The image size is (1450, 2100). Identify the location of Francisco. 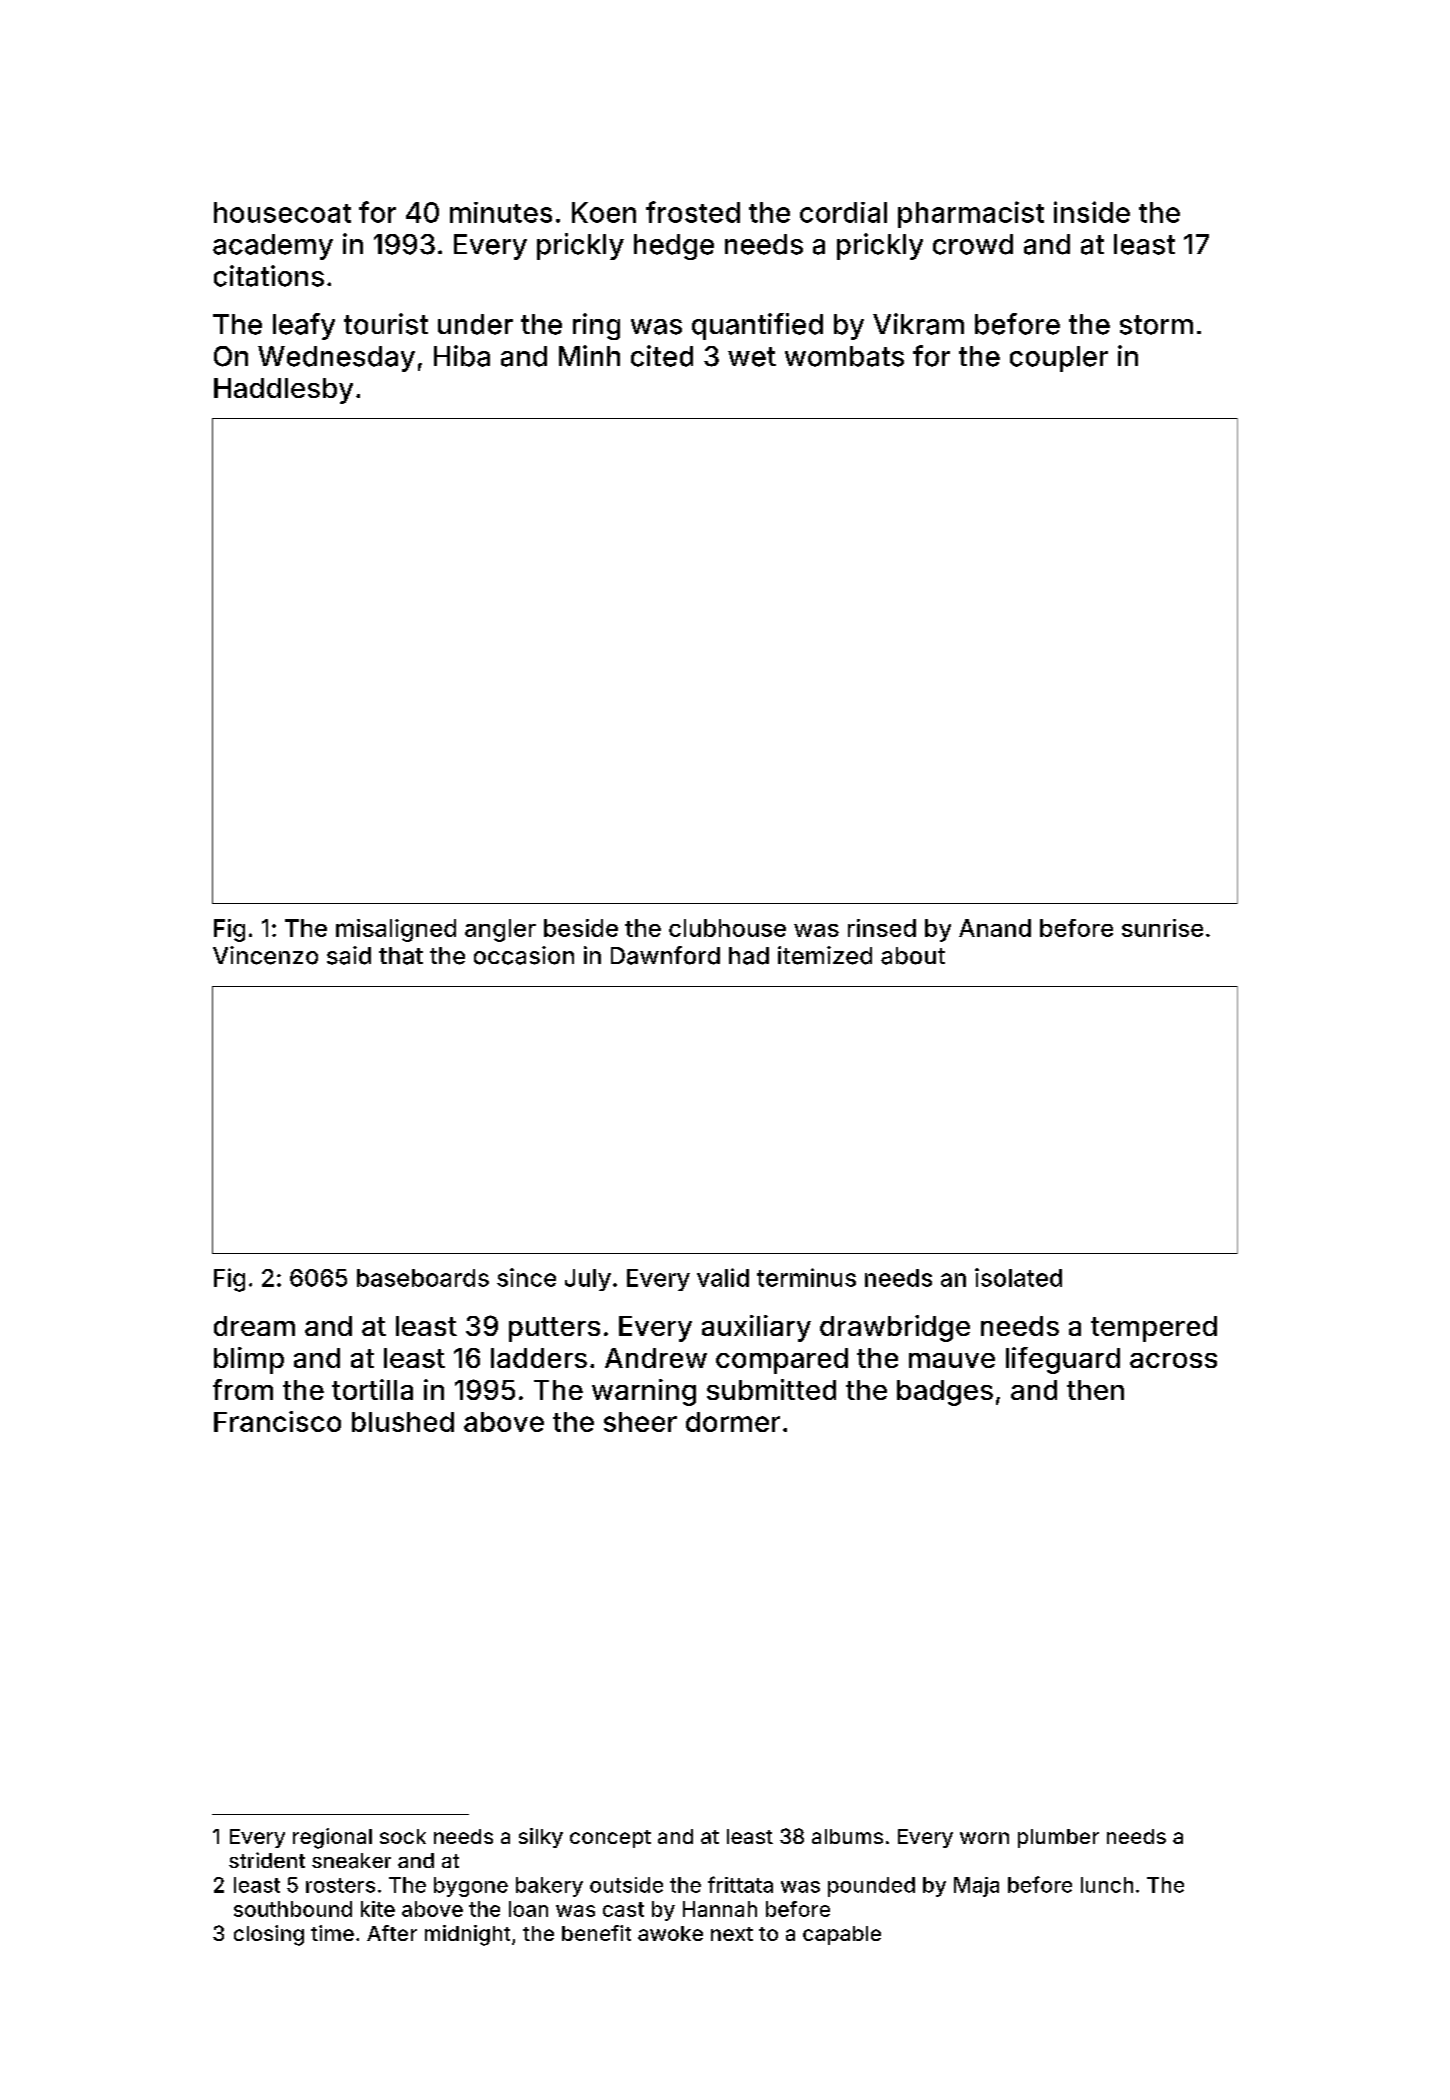
(277, 1421).
